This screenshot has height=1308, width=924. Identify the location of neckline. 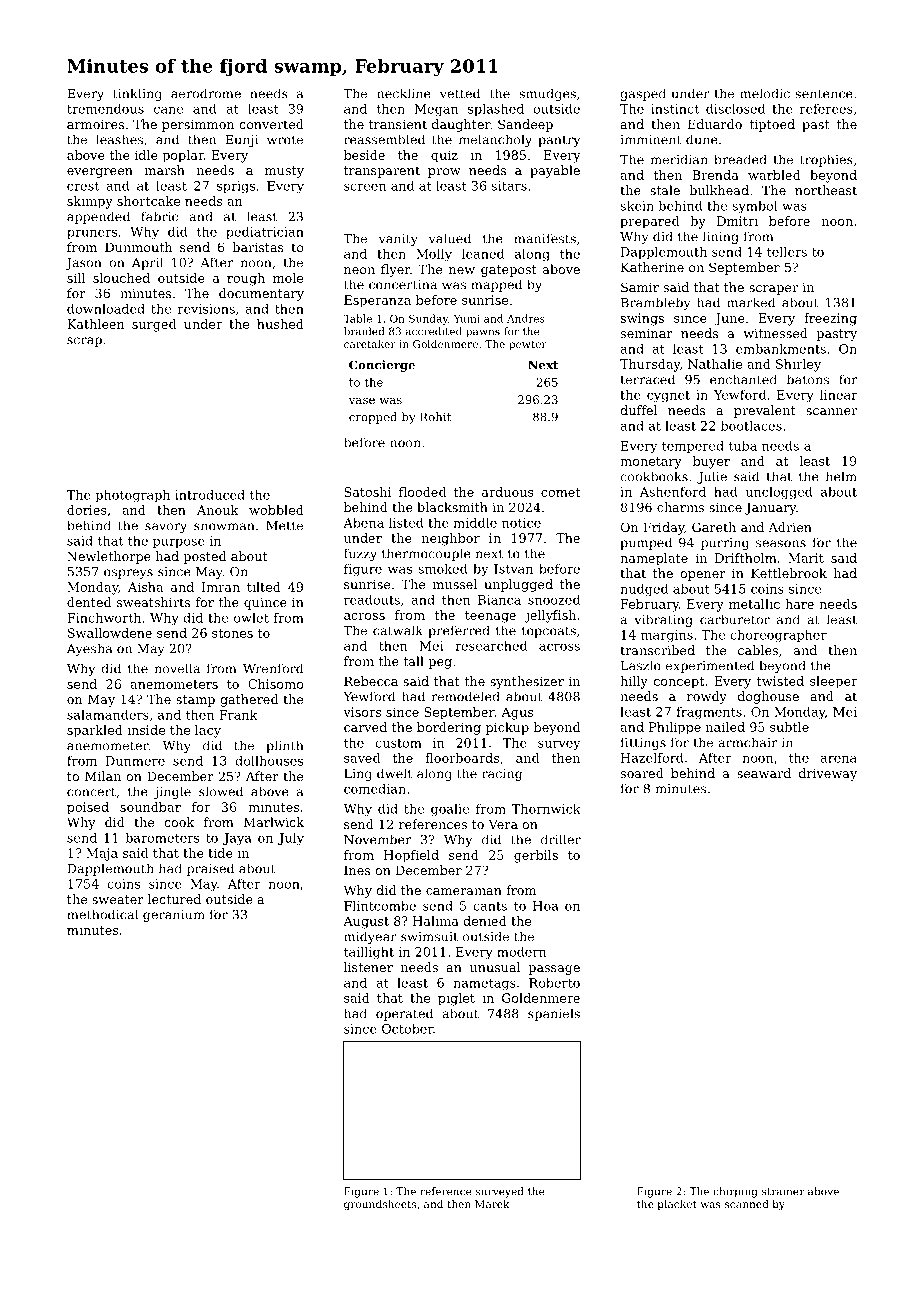
(404, 93).
